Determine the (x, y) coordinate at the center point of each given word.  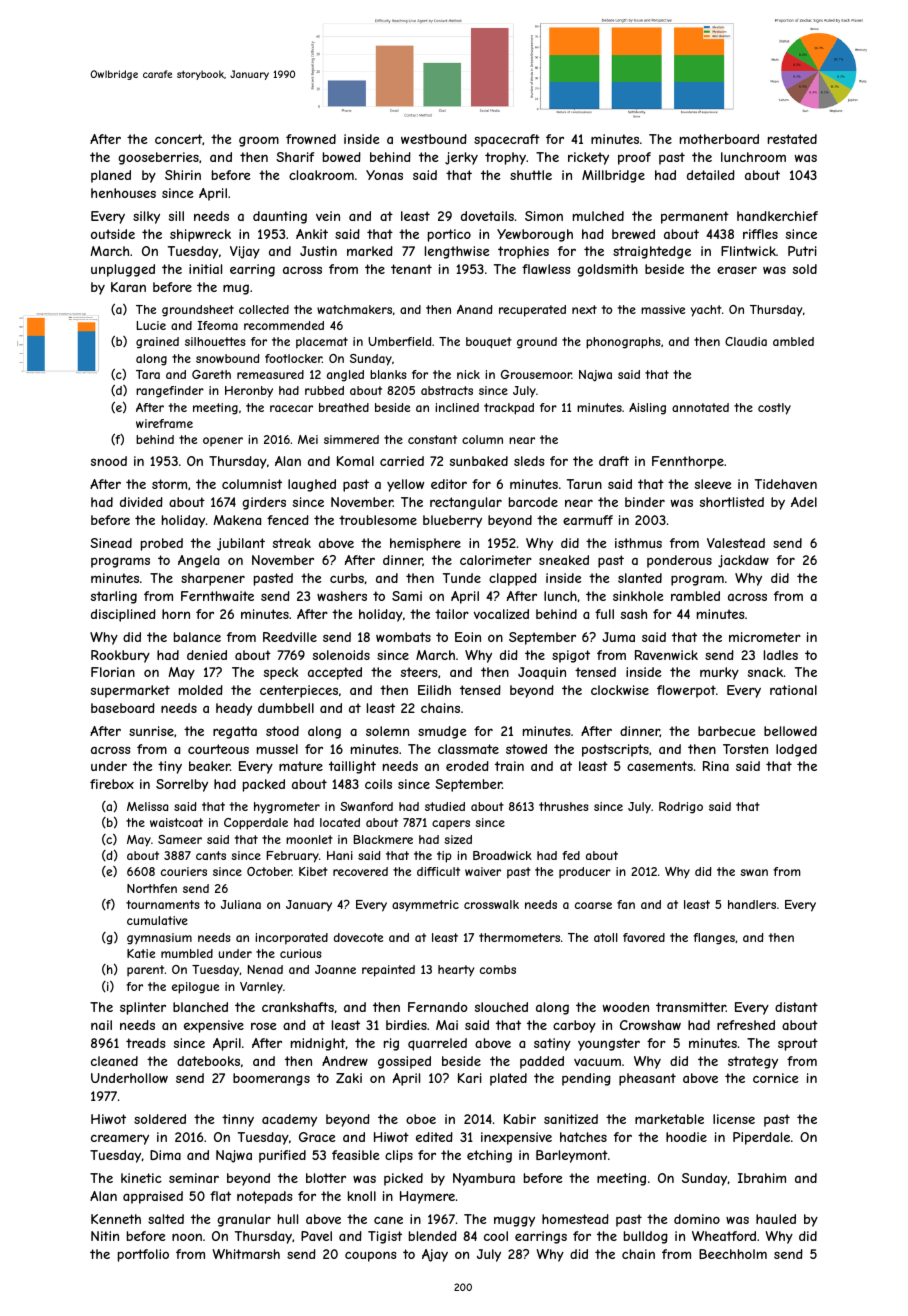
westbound (434, 139)
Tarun (584, 484)
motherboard (719, 139)
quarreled (437, 1044)
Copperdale (256, 824)
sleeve (713, 484)
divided (141, 502)
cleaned (114, 1061)
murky (719, 673)
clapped (513, 579)
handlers (752, 904)
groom (259, 141)
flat (220, 1196)
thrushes (563, 806)
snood (109, 461)
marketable (669, 1119)
